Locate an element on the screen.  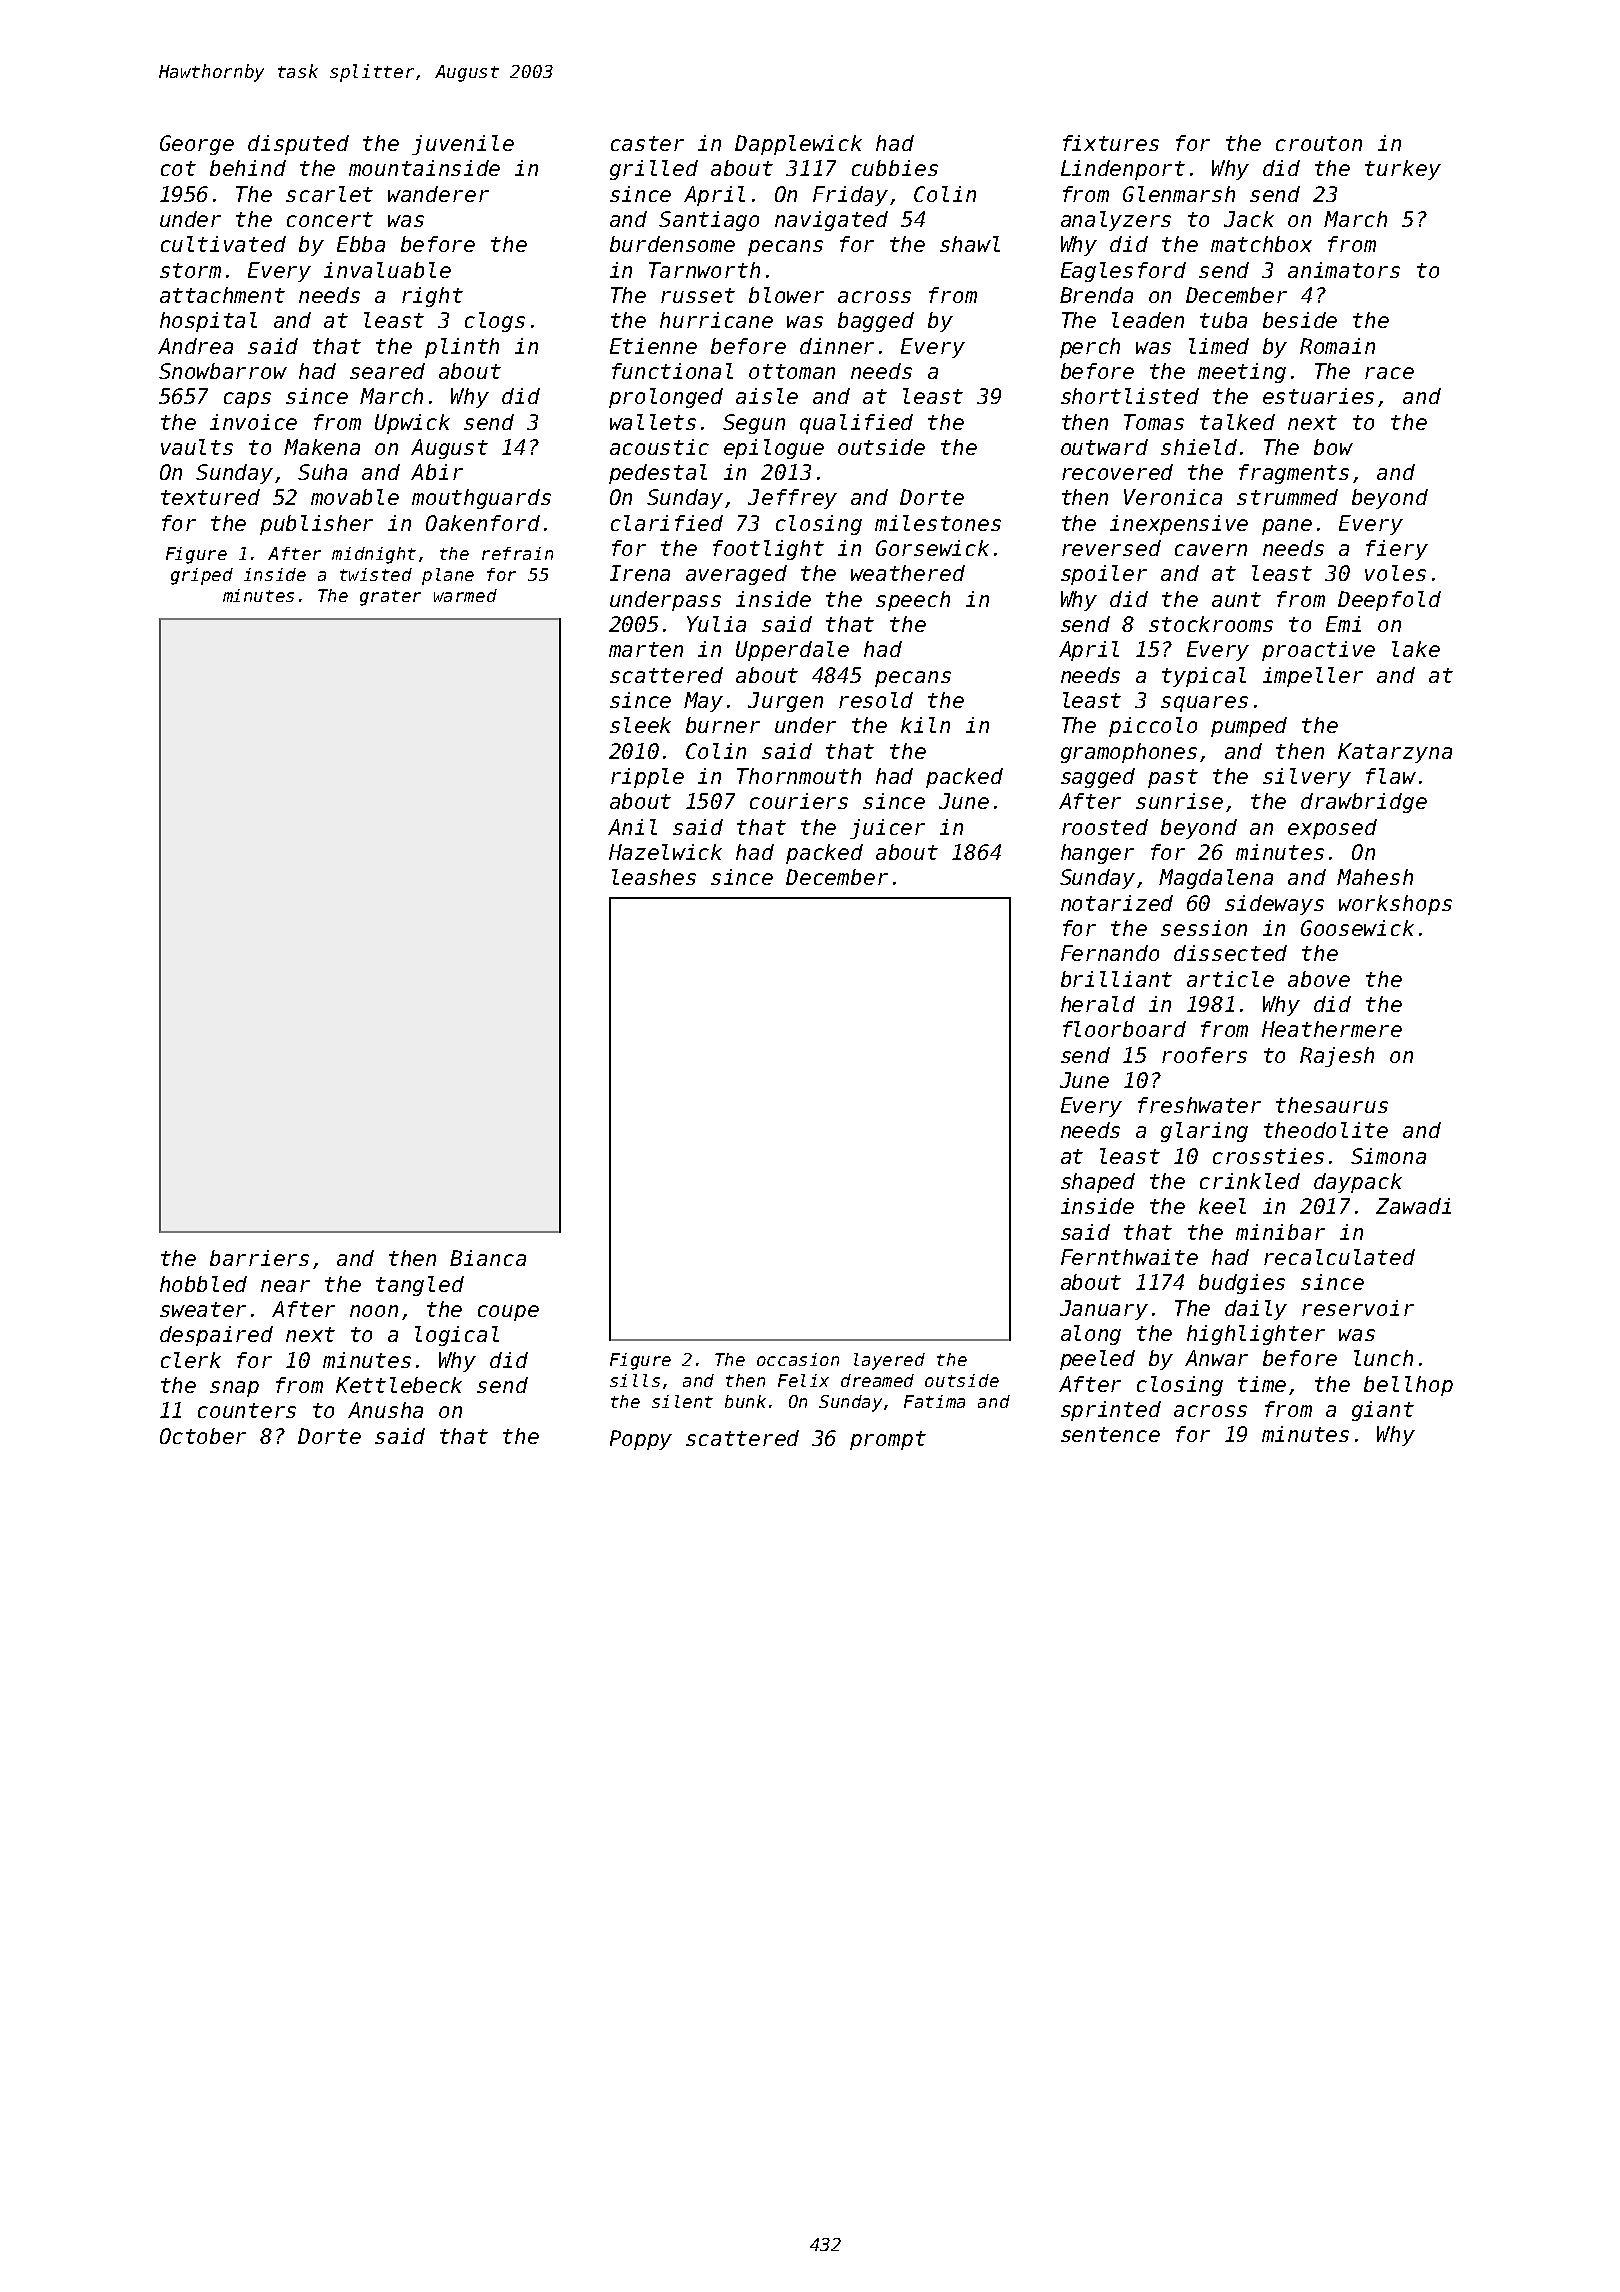
sleek is located at coordinates (640, 725).
